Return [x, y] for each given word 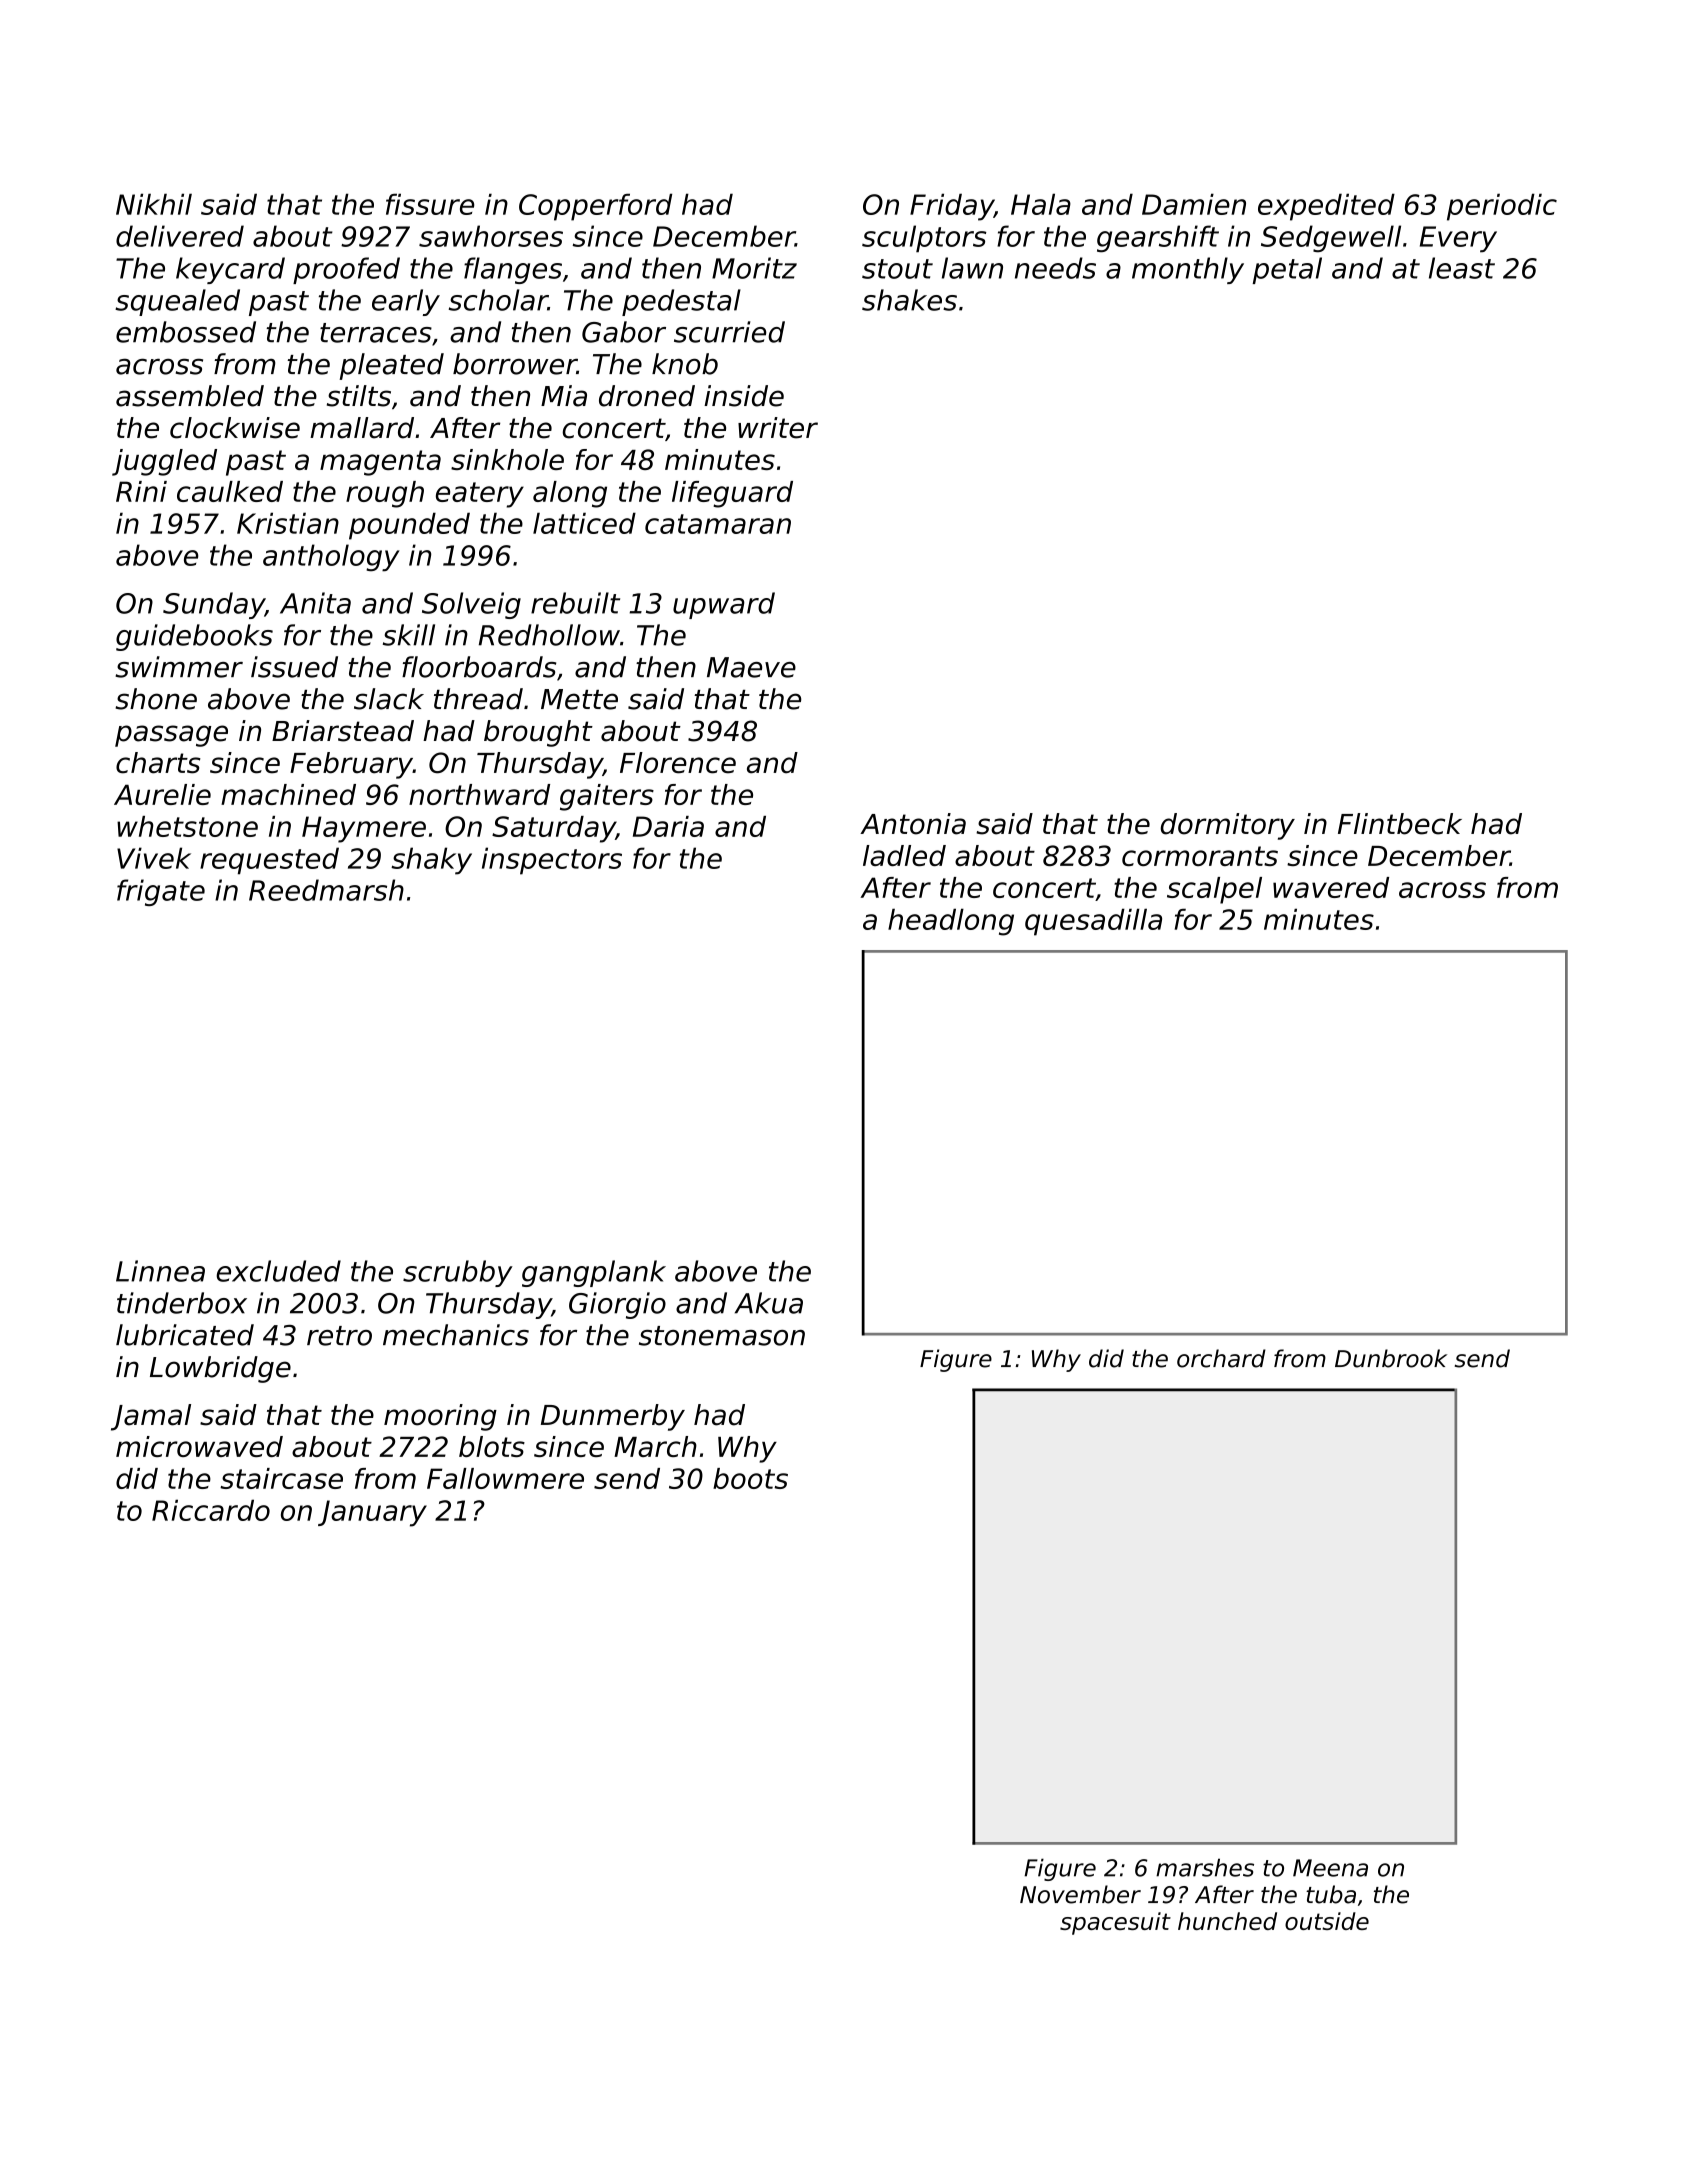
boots [750, 1478]
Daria [668, 826]
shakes [909, 300]
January [372, 1513]
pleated [391, 366]
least [1462, 268]
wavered [1331, 887]
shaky [431, 861]
